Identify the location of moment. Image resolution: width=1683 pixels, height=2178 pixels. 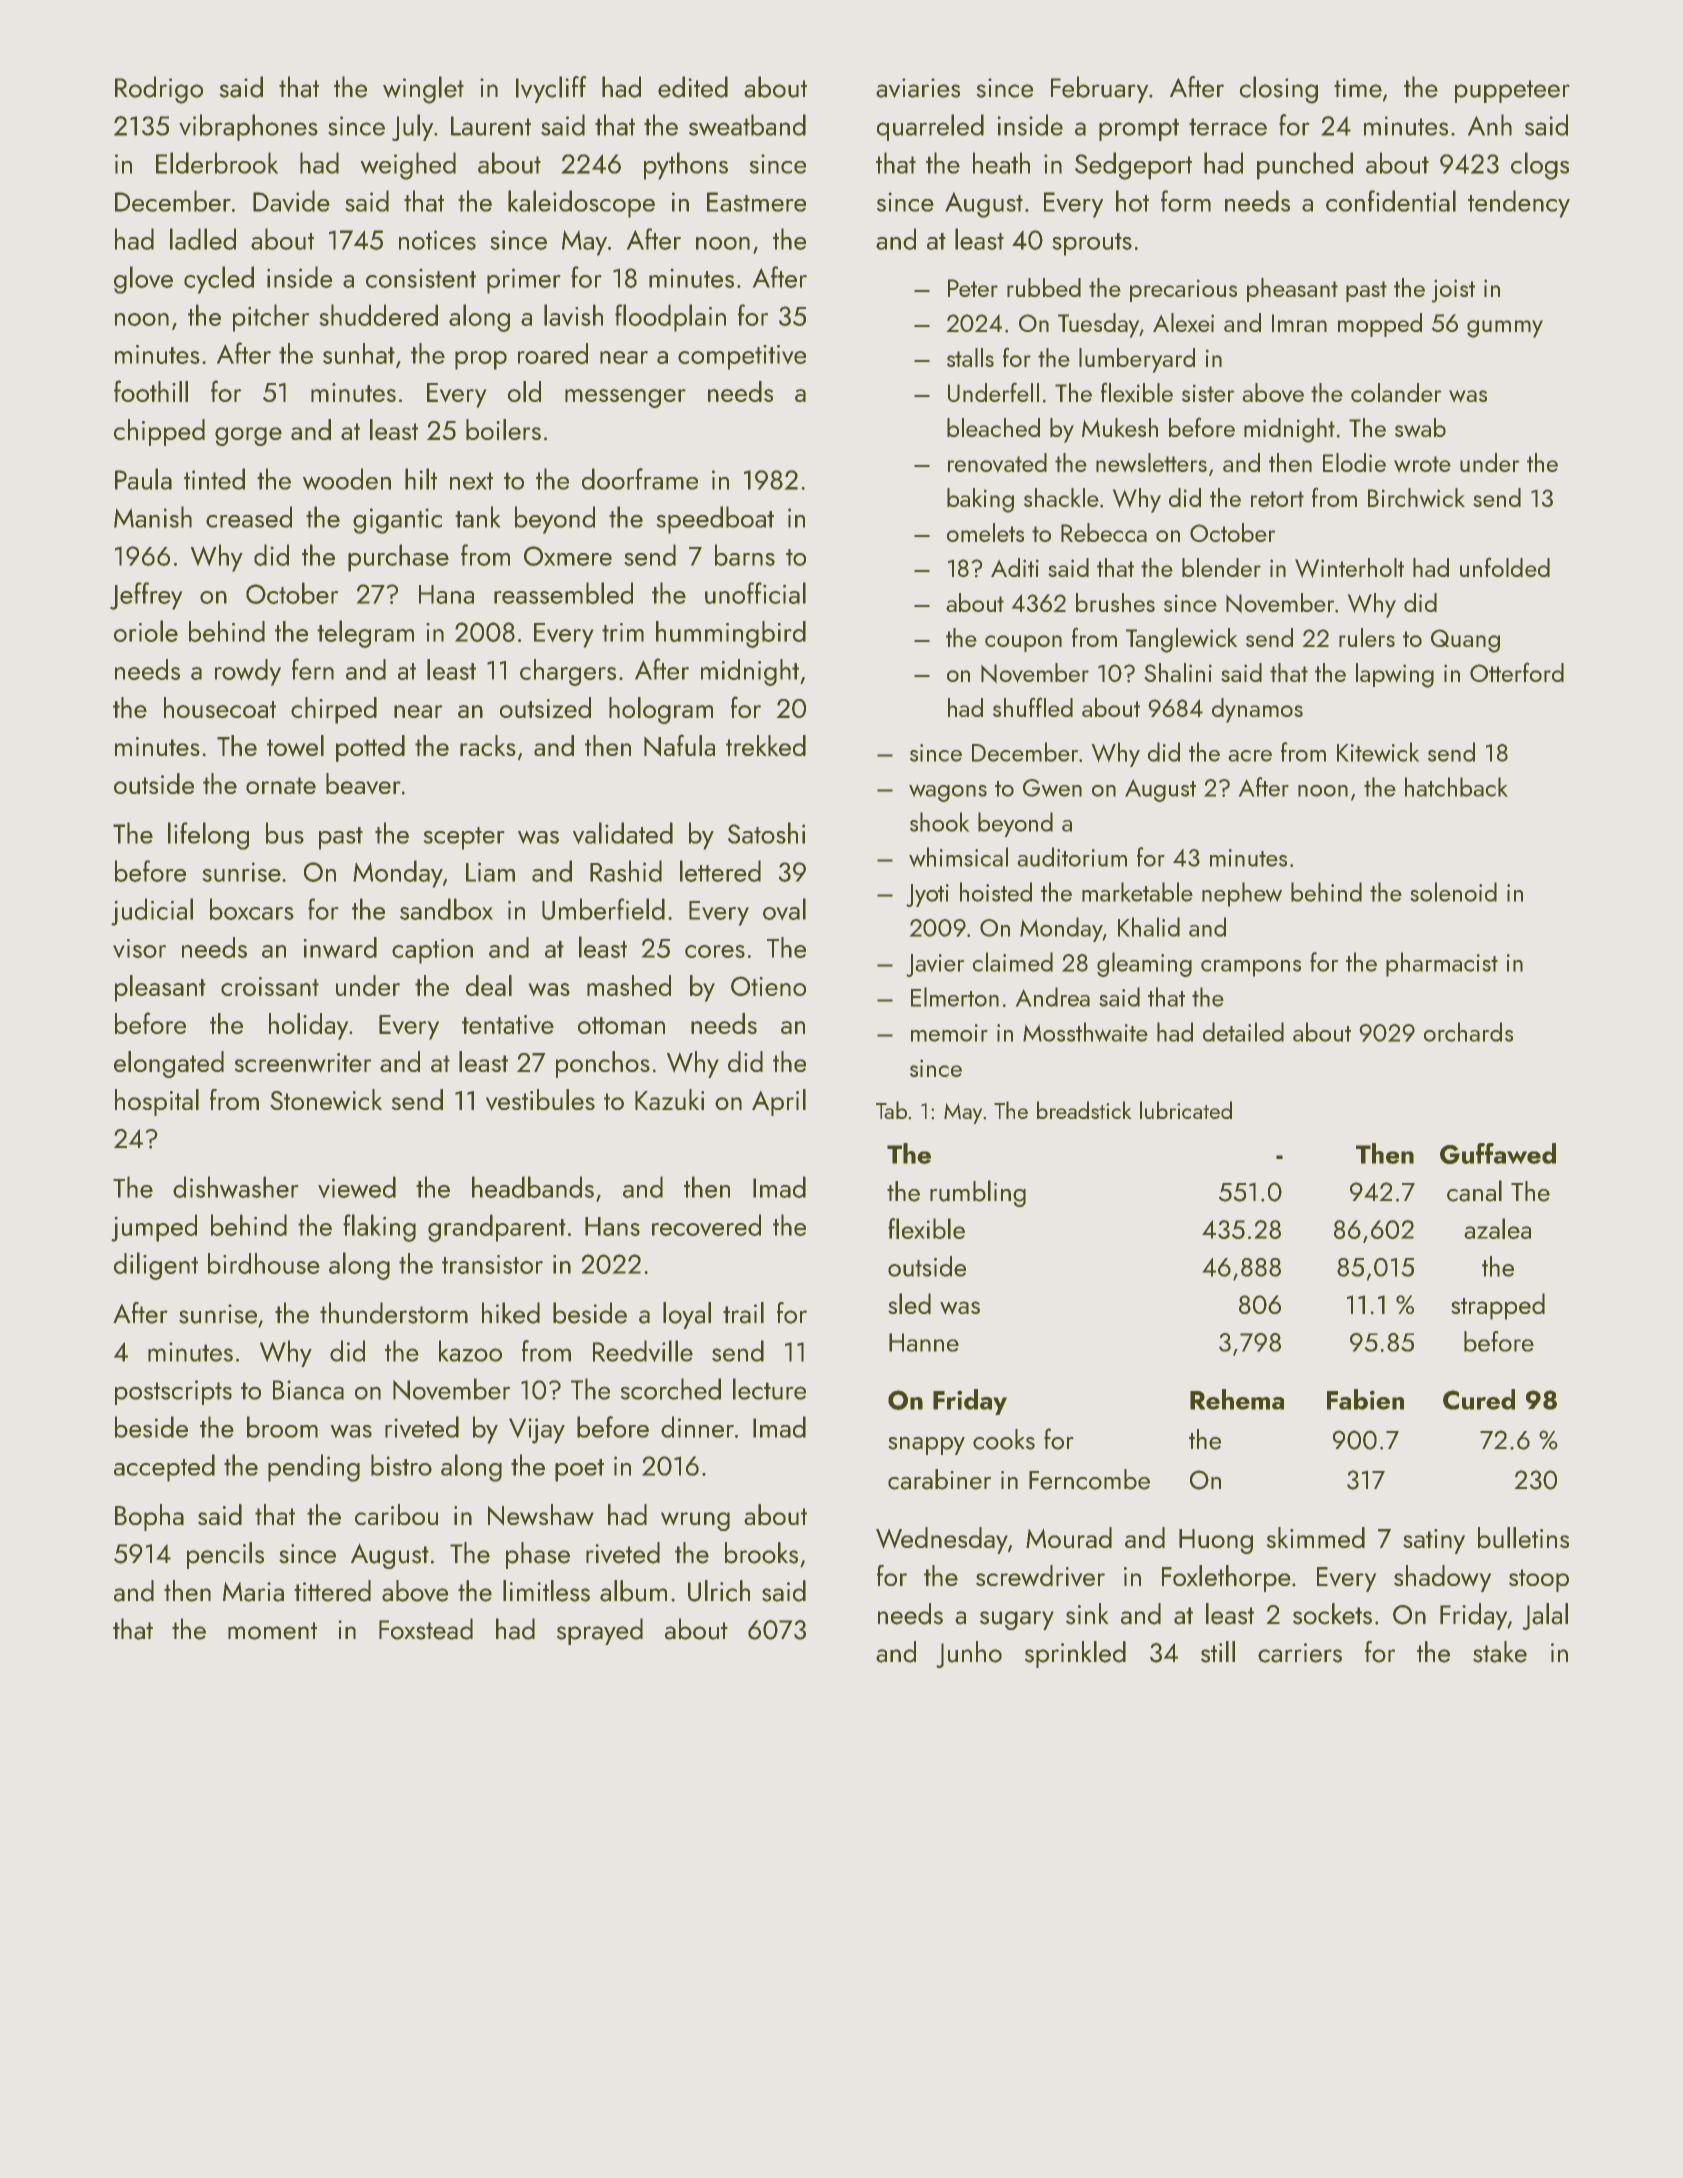
(272, 1631).
